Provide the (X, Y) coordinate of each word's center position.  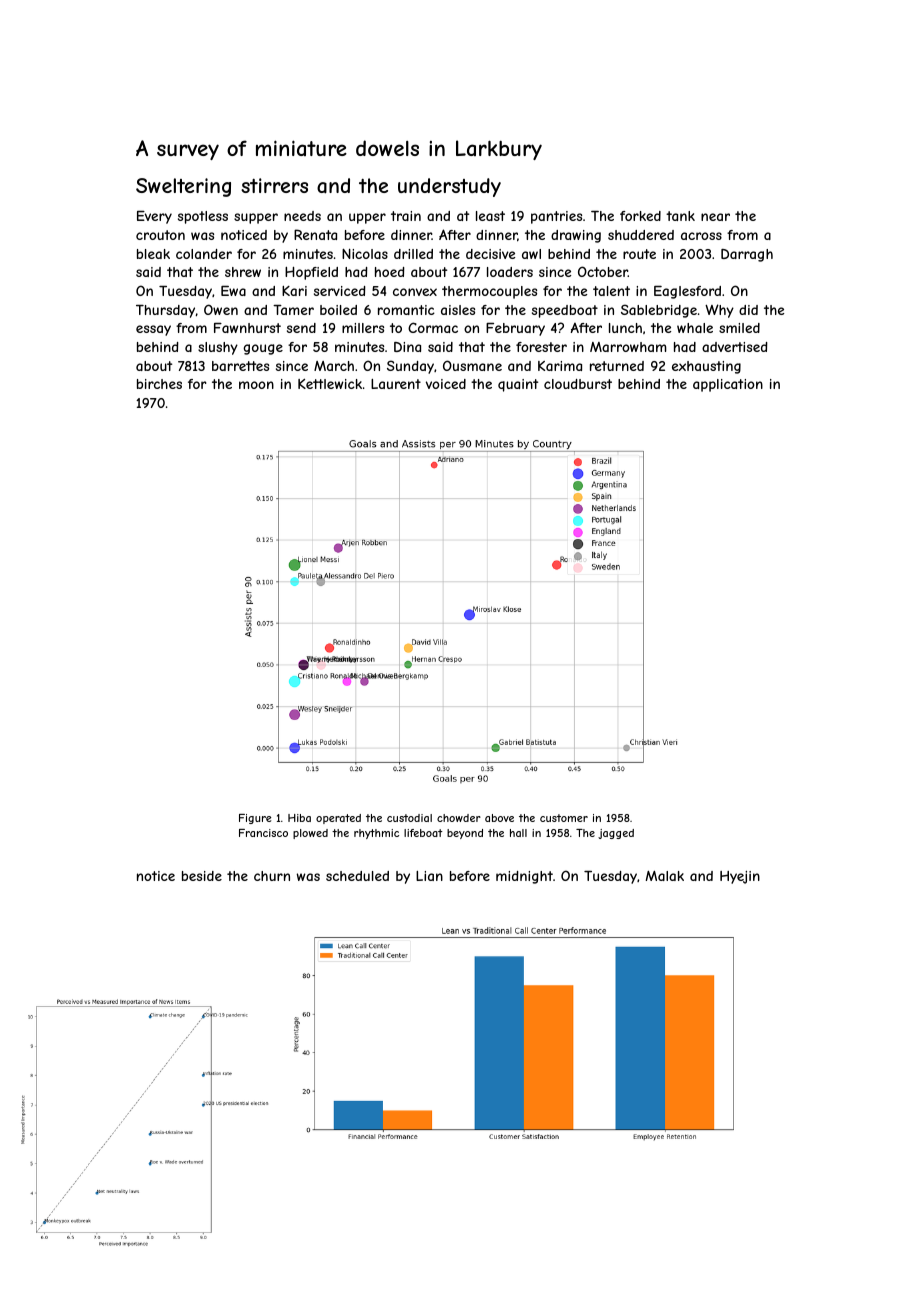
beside (202, 876)
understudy (449, 187)
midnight (524, 877)
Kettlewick (330, 384)
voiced (446, 384)
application (728, 385)
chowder (459, 818)
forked (640, 216)
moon (256, 385)
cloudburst (578, 384)
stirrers (274, 185)
